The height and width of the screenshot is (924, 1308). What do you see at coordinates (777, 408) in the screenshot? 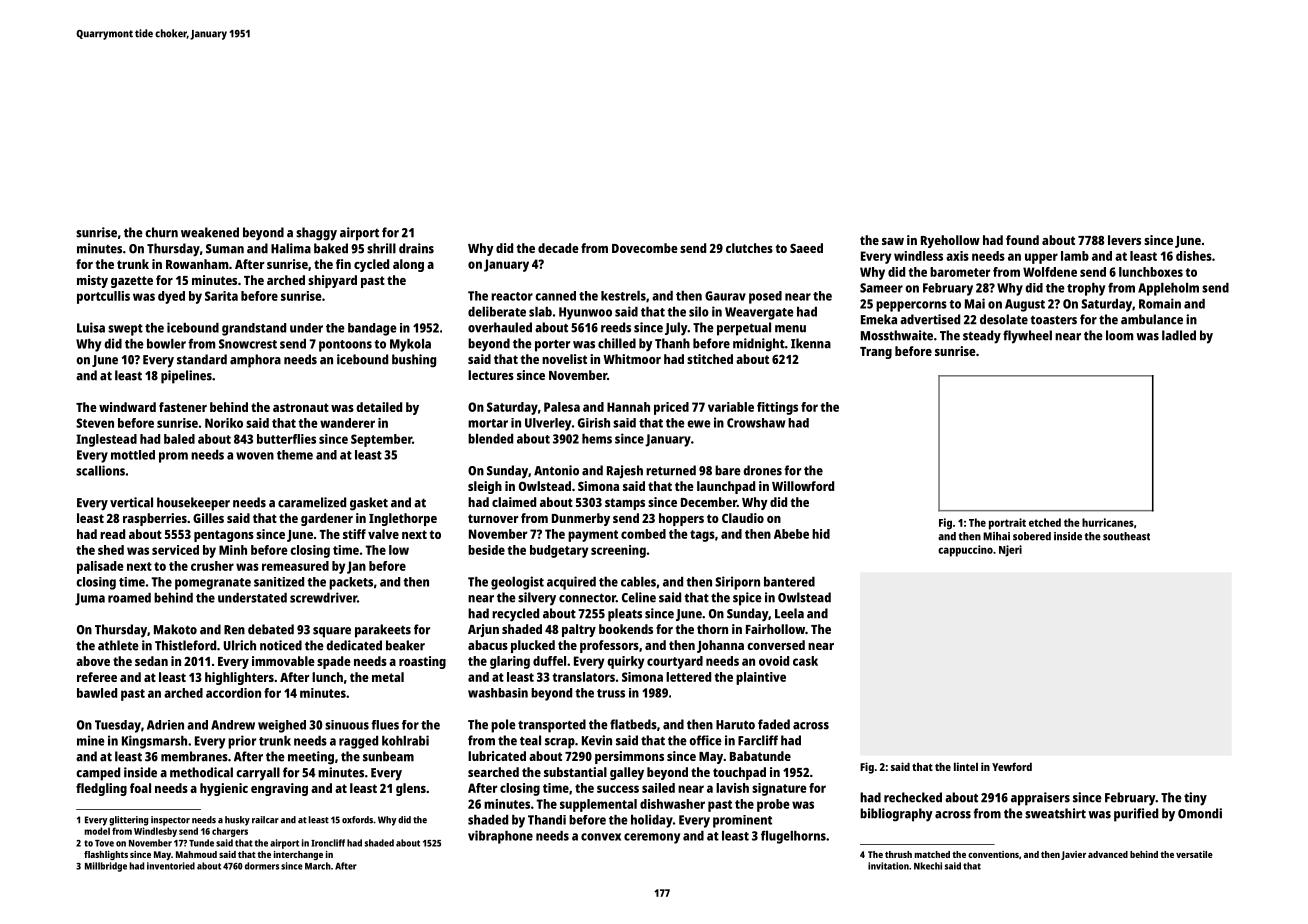
I see `fittings` at bounding box center [777, 408].
